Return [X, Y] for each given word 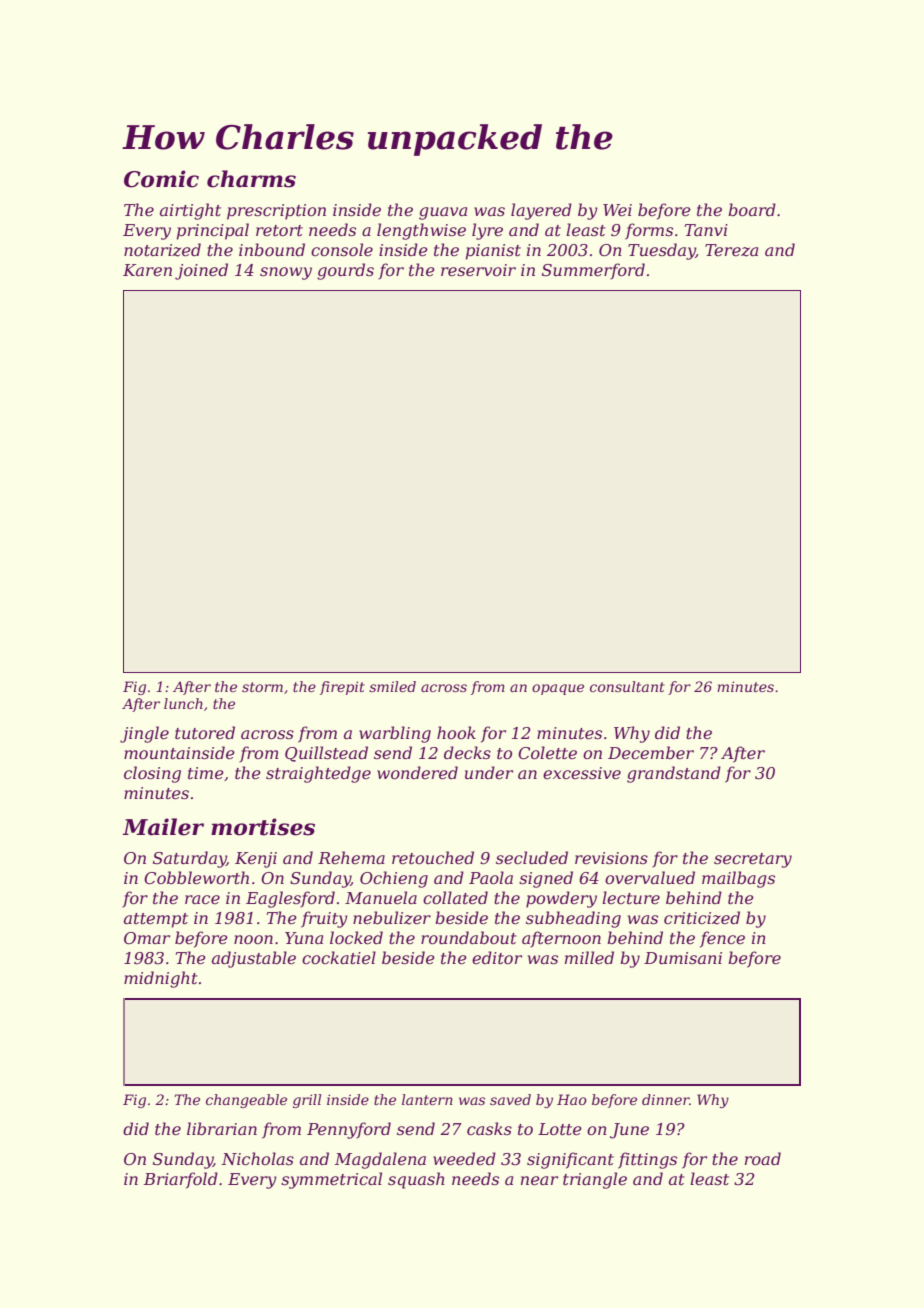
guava [443, 213]
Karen [147, 270]
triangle [595, 1180]
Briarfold [181, 1180]
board [752, 209]
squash [416, 1180]
